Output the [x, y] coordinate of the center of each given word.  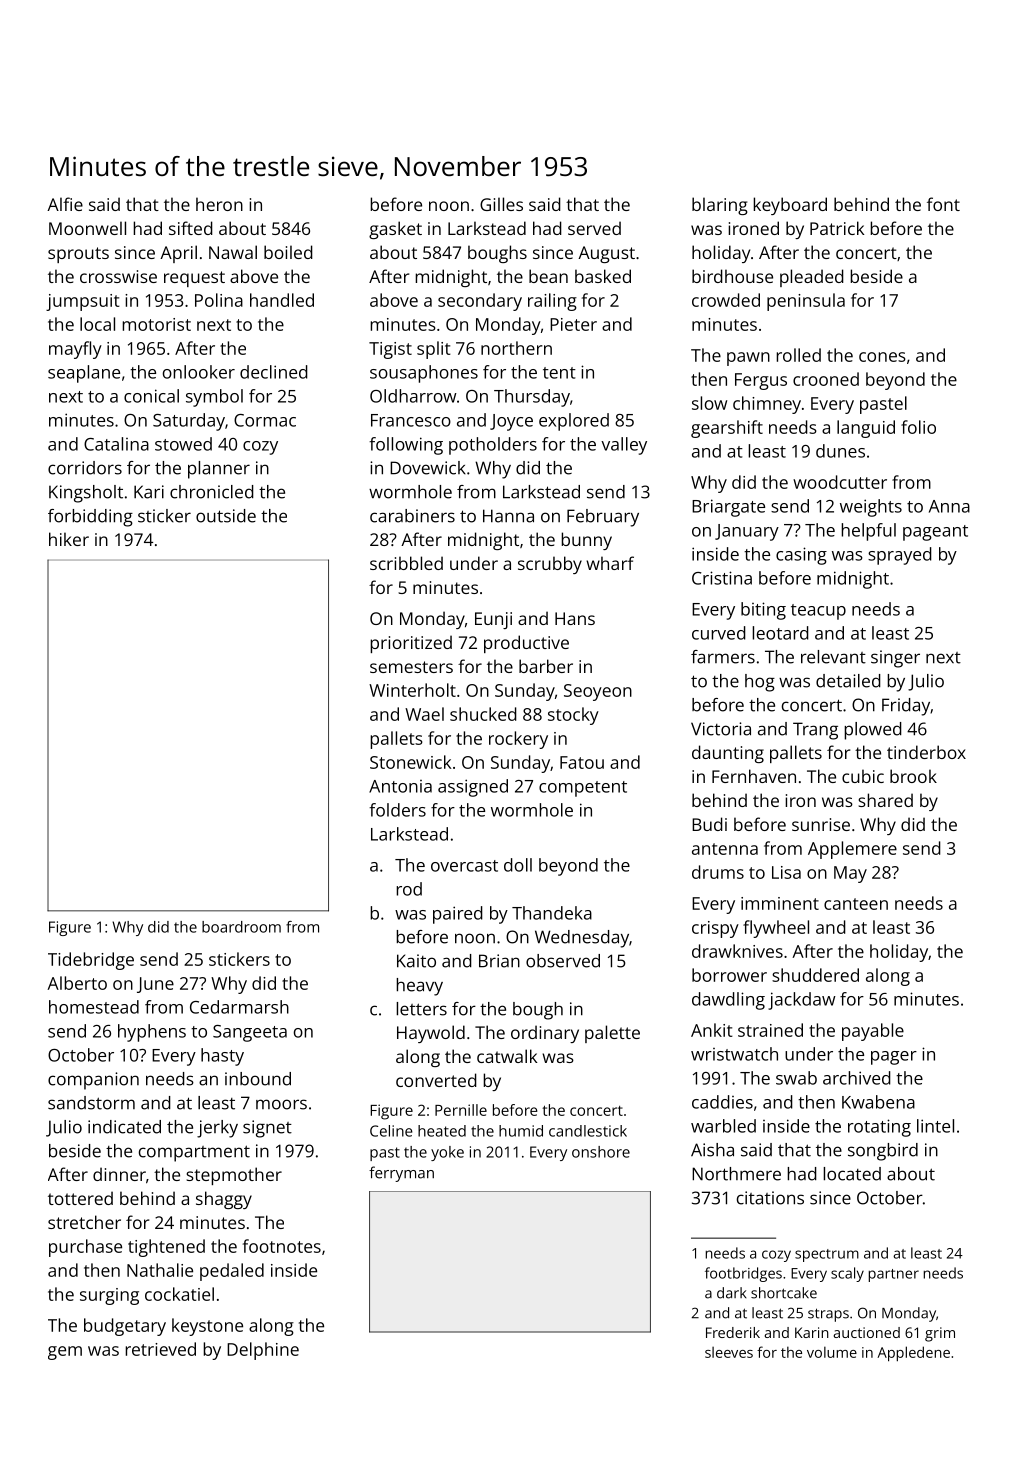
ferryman [401, 1174]
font [943, 204]
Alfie [65, 204]
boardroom [241, 927]
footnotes [282, 1246]
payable [873, 1032]
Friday [906, 707]
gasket [395, 230]
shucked [483, 714]
